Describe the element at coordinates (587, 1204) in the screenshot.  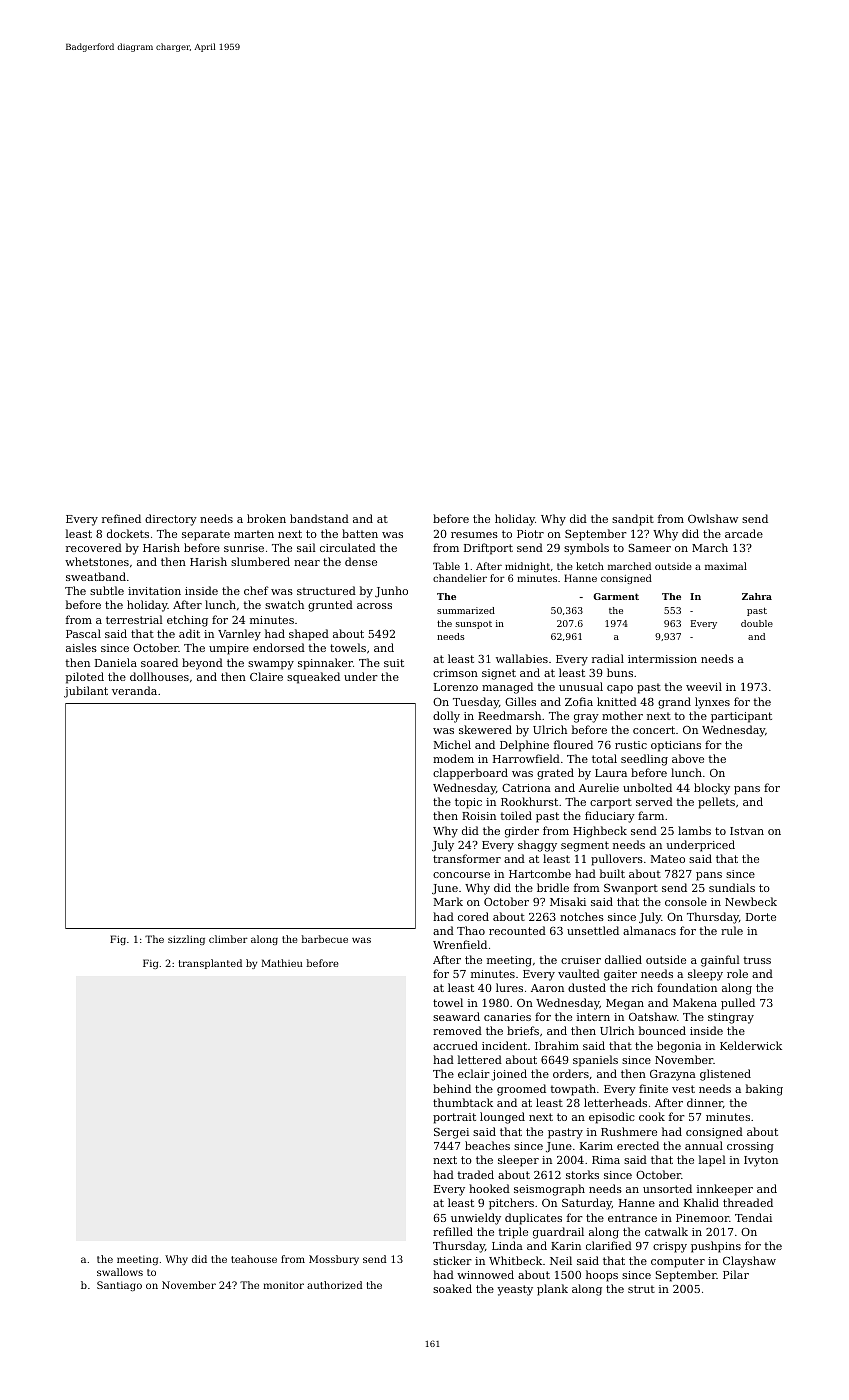
I see `Saturday` at that location.
